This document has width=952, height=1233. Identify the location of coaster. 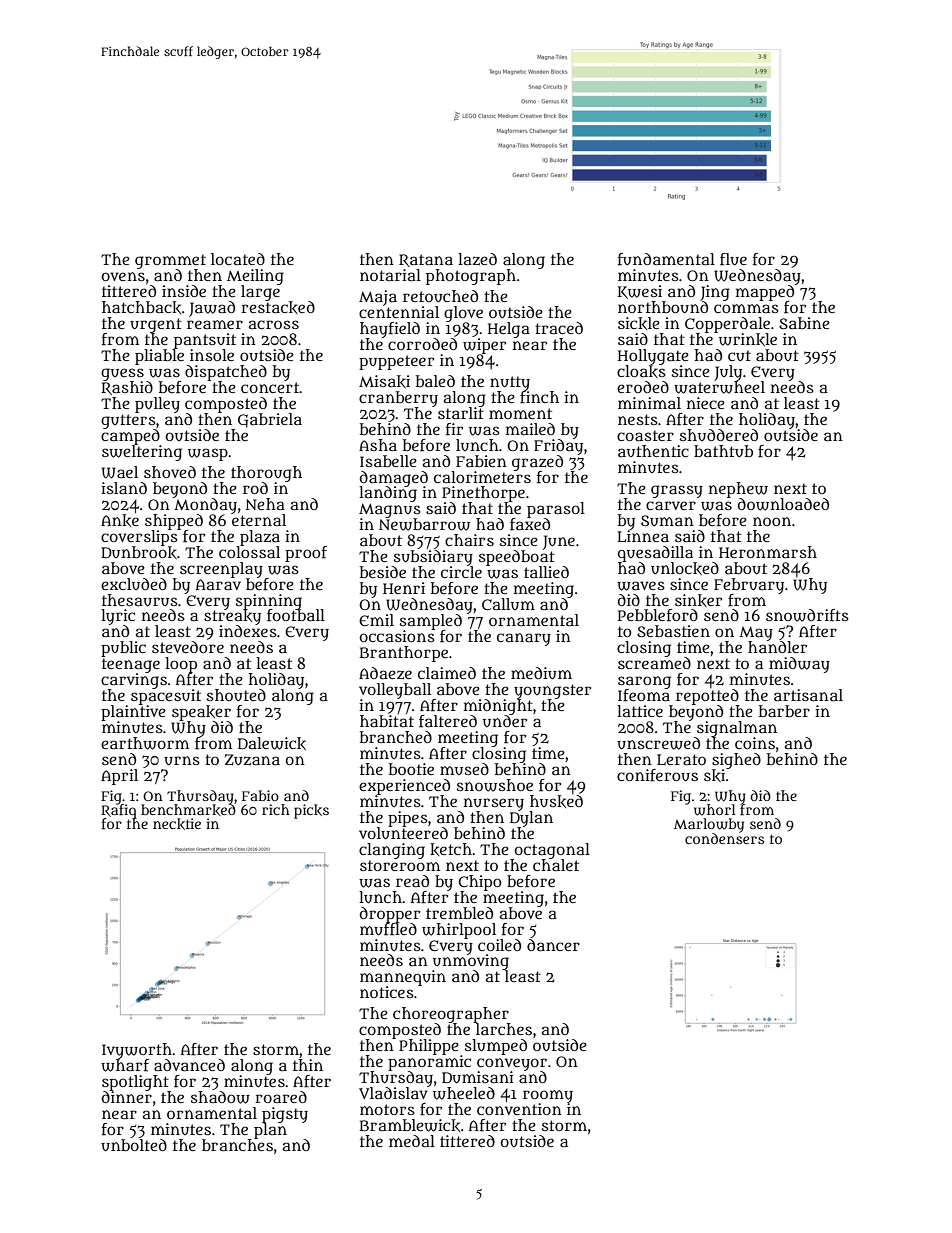
(645, 435).
